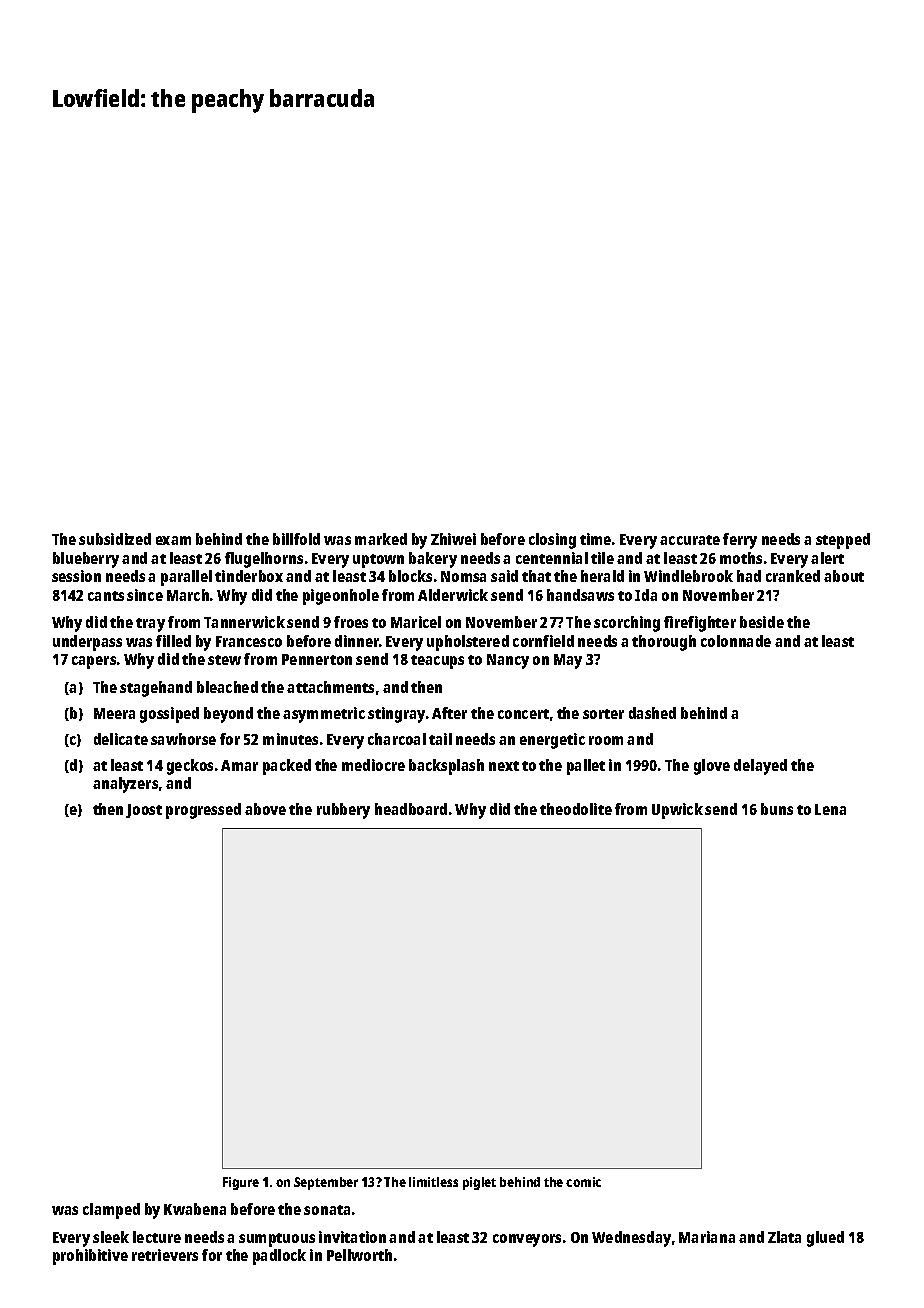 The height and width of the image is (1308, 924). Describe the element at coordinates (279, 1257) in the image. I see `padlock` at that location.
